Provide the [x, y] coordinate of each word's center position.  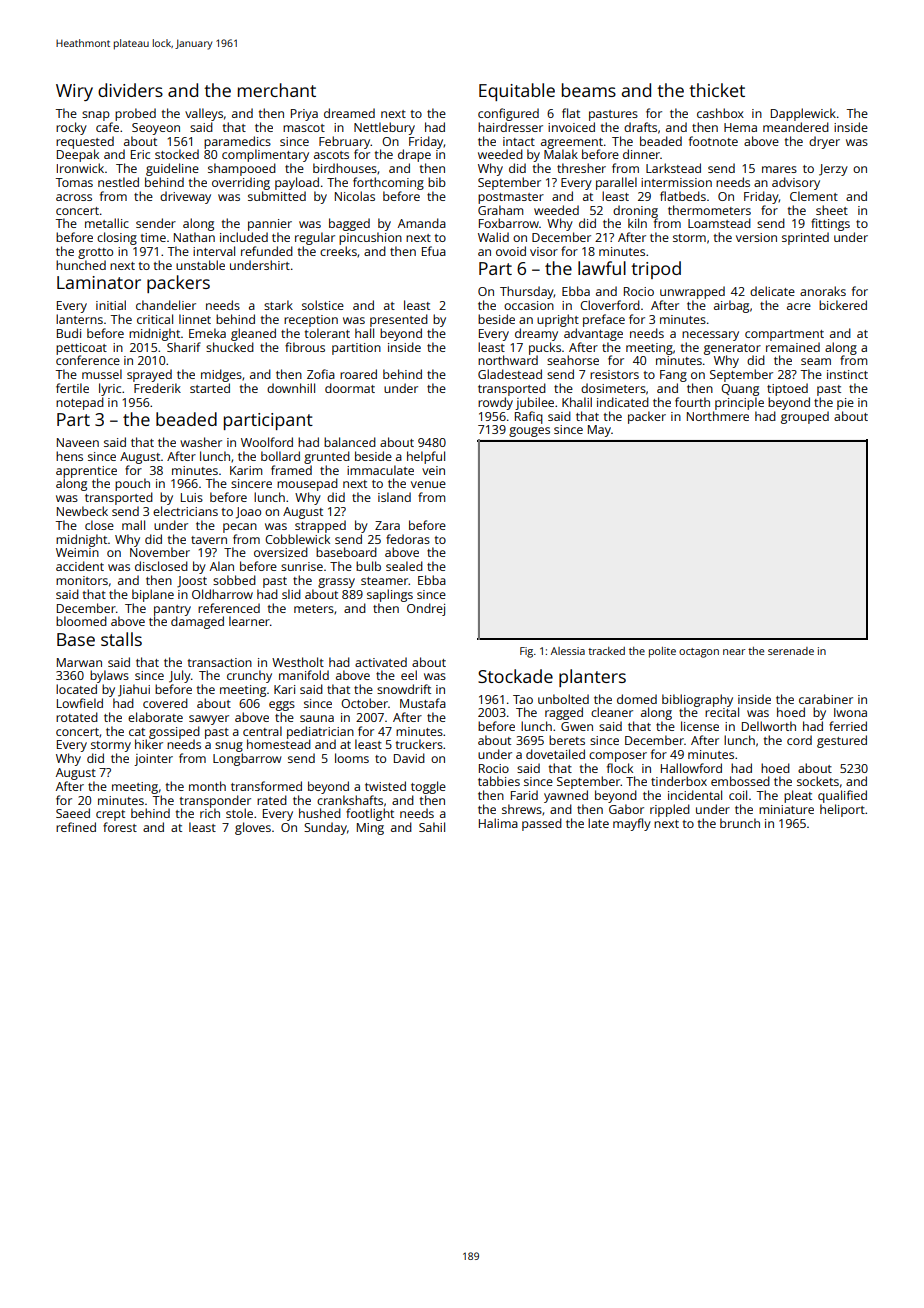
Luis [192, 497]
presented [399, 320]
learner [249, 621]
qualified [842, 796]
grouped [805, 417]
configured [508, 114]
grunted [327, 457]
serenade [791, 651]
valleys [204, 114]
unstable [200, 265]
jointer [153, 760]
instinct [847, 374]
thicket [717, 90]
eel [409, 675]
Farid [524, 795]
